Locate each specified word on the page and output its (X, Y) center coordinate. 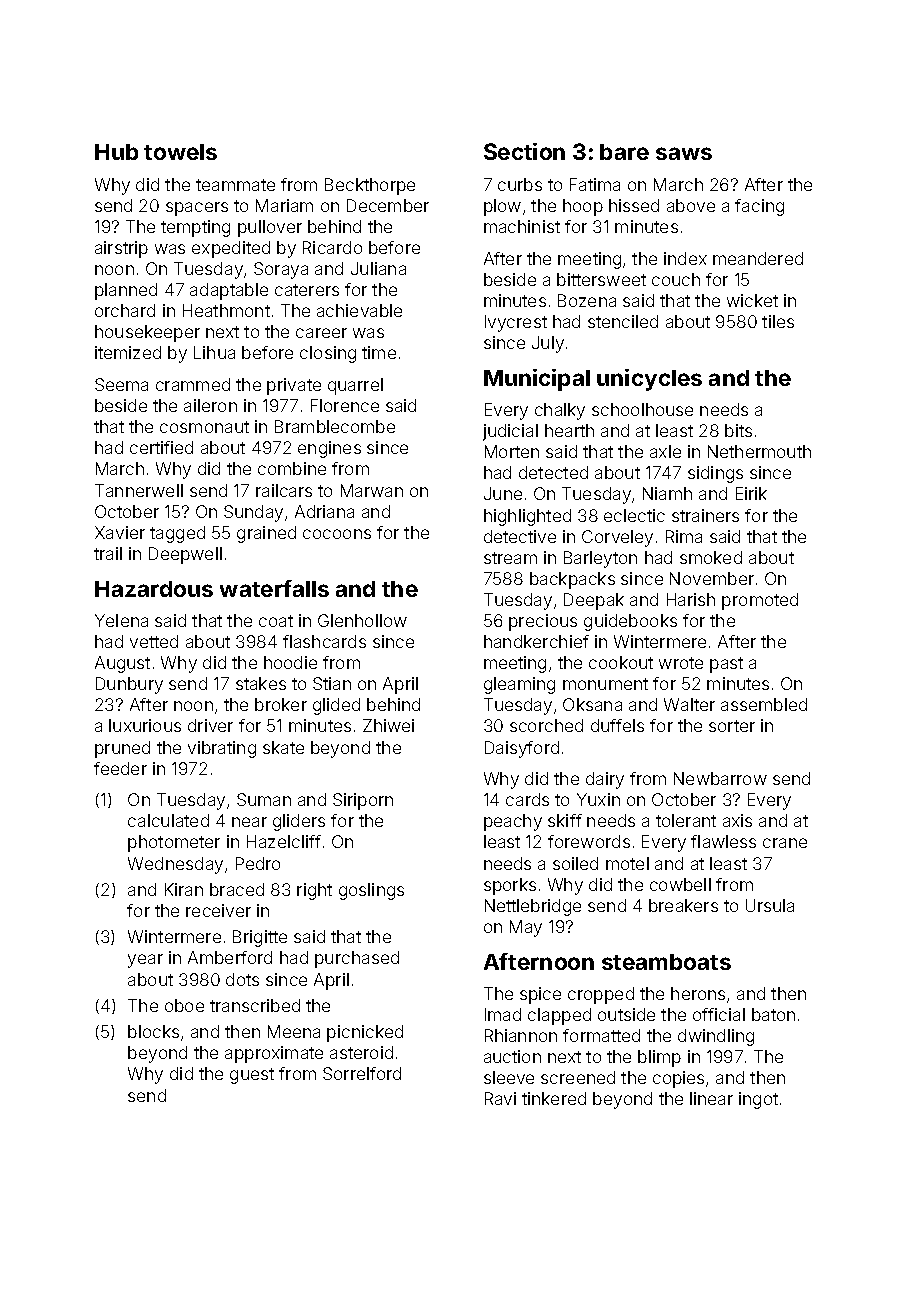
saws (684, 153)
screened (578, 1077)
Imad (503, 1014)
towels (180, 152)
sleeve (509, 1077)
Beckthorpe (370, 186)
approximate (274, 1054)
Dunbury (129, 685)
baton (773, 1014)
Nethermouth (759, 451)
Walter (689, 704)
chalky (560, 411)
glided (336, 706)
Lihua (214, 352)
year (145, 961)
